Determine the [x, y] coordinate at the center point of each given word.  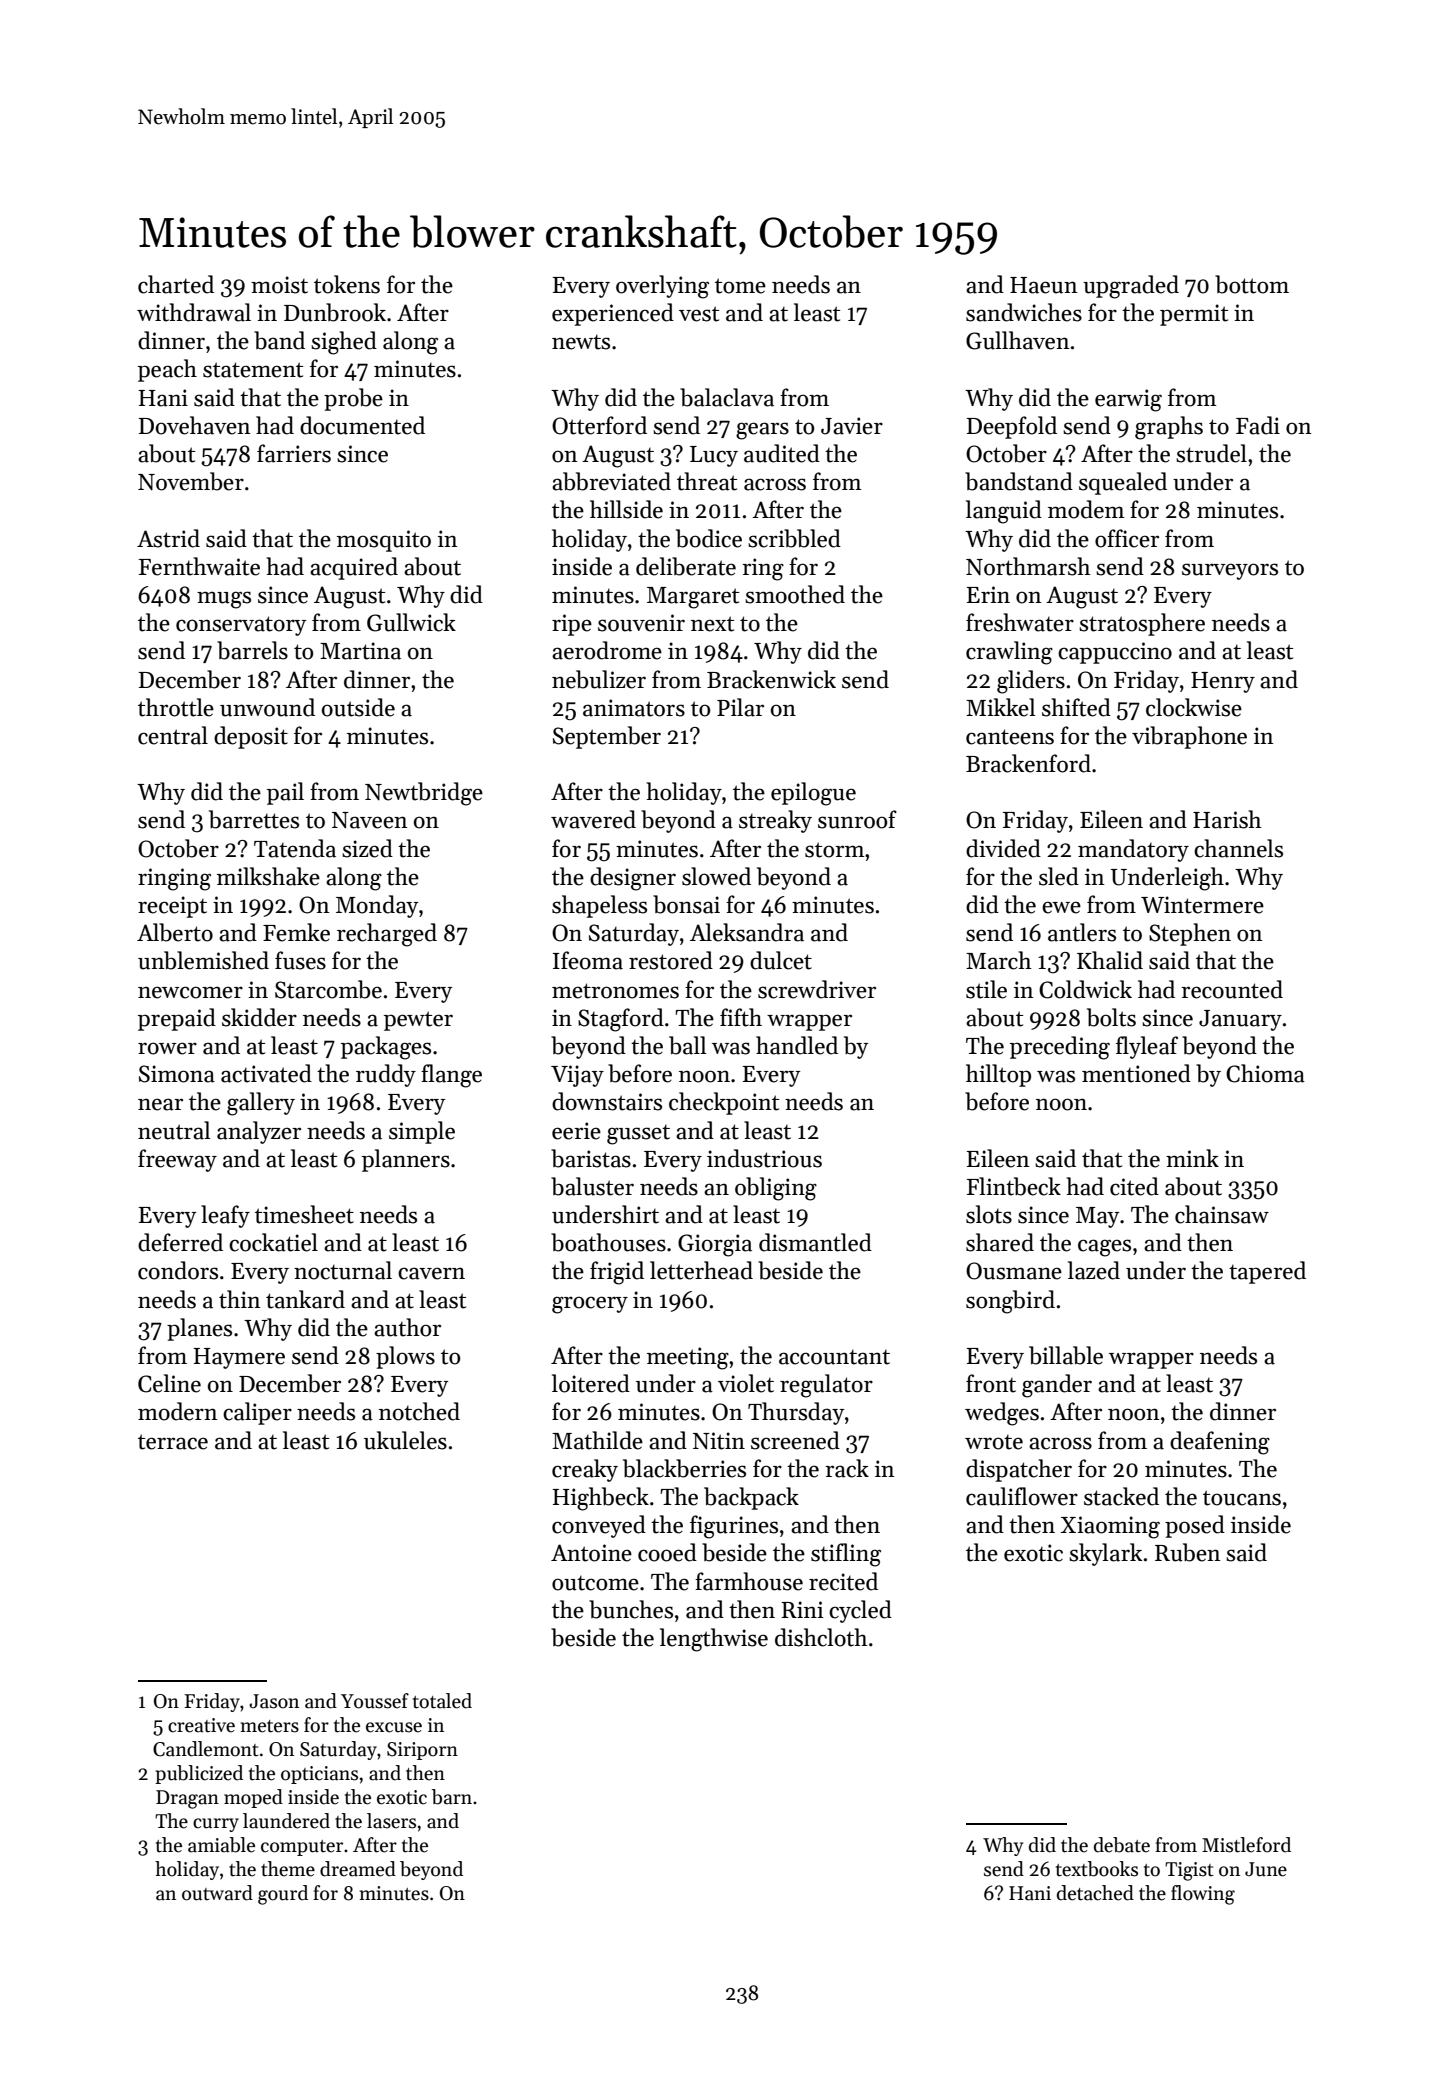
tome [740, 286]
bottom [1252, 284]
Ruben [1188, 1552]
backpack [751, 1498]
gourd [283, 1895]
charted [176, 284]
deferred [180, 1242]
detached [1095, 1893]
